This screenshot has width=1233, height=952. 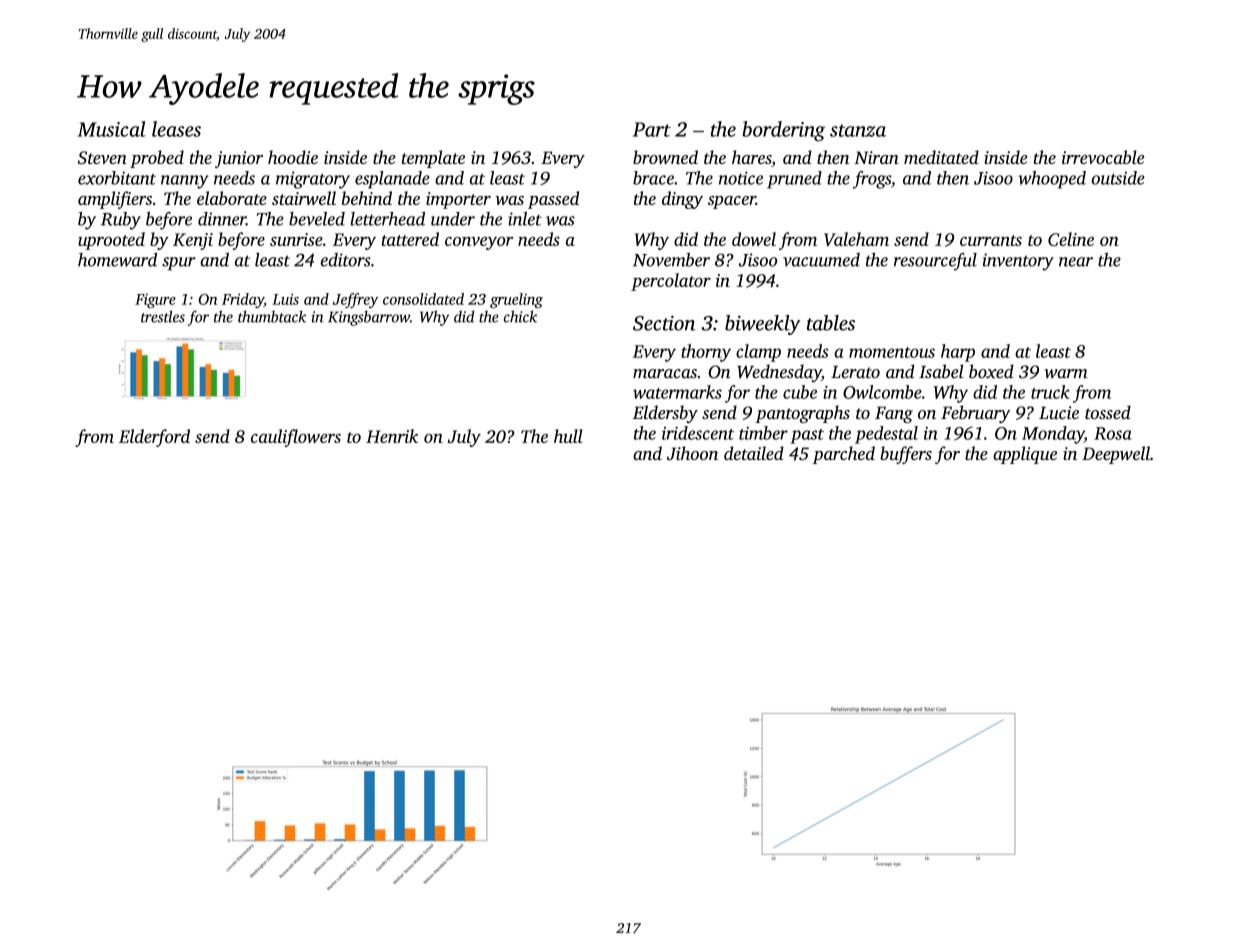 I want to click on Ruby, so click(x=121, y=221).
